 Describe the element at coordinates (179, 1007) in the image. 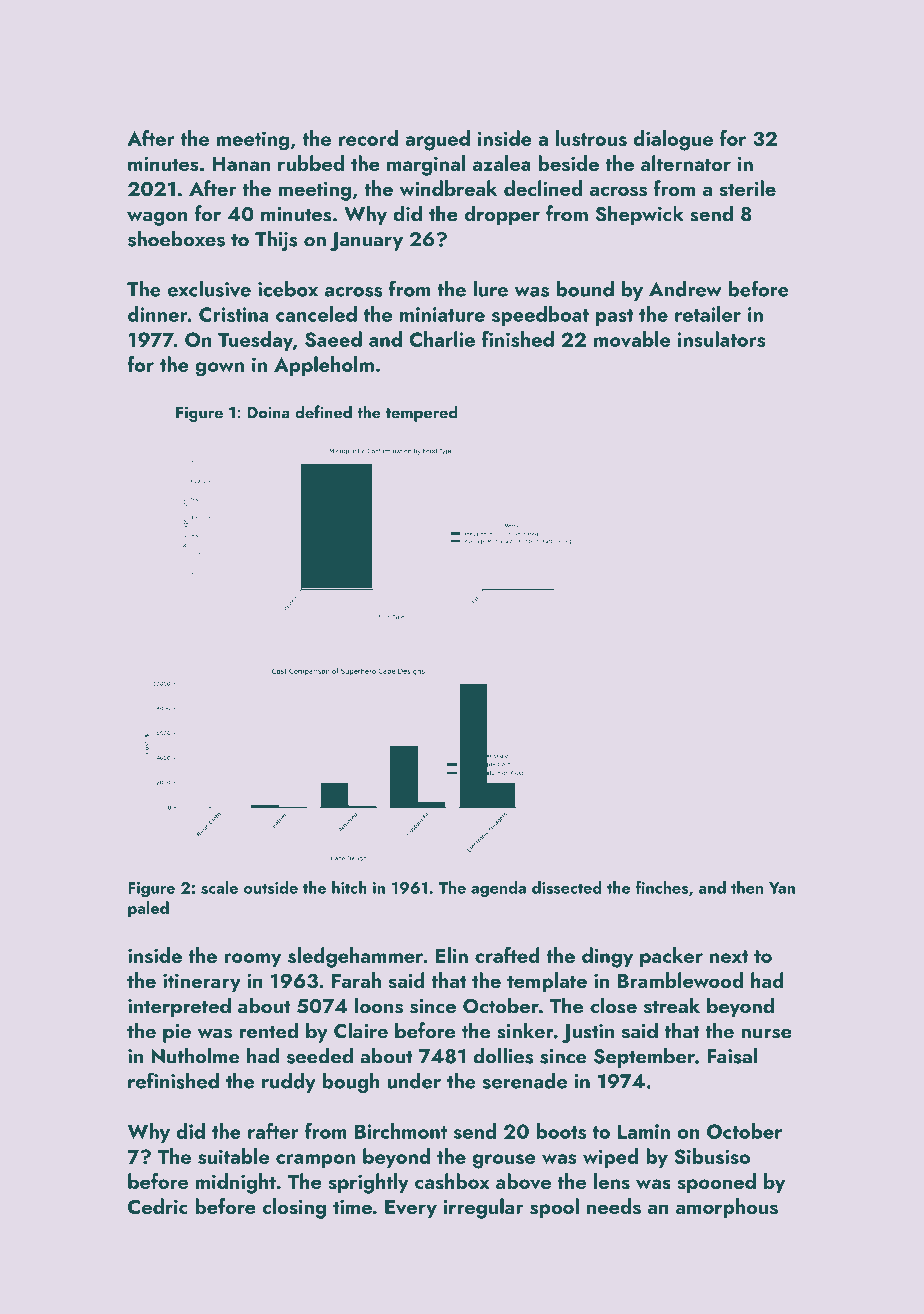

I see `interpreted` at that location.
